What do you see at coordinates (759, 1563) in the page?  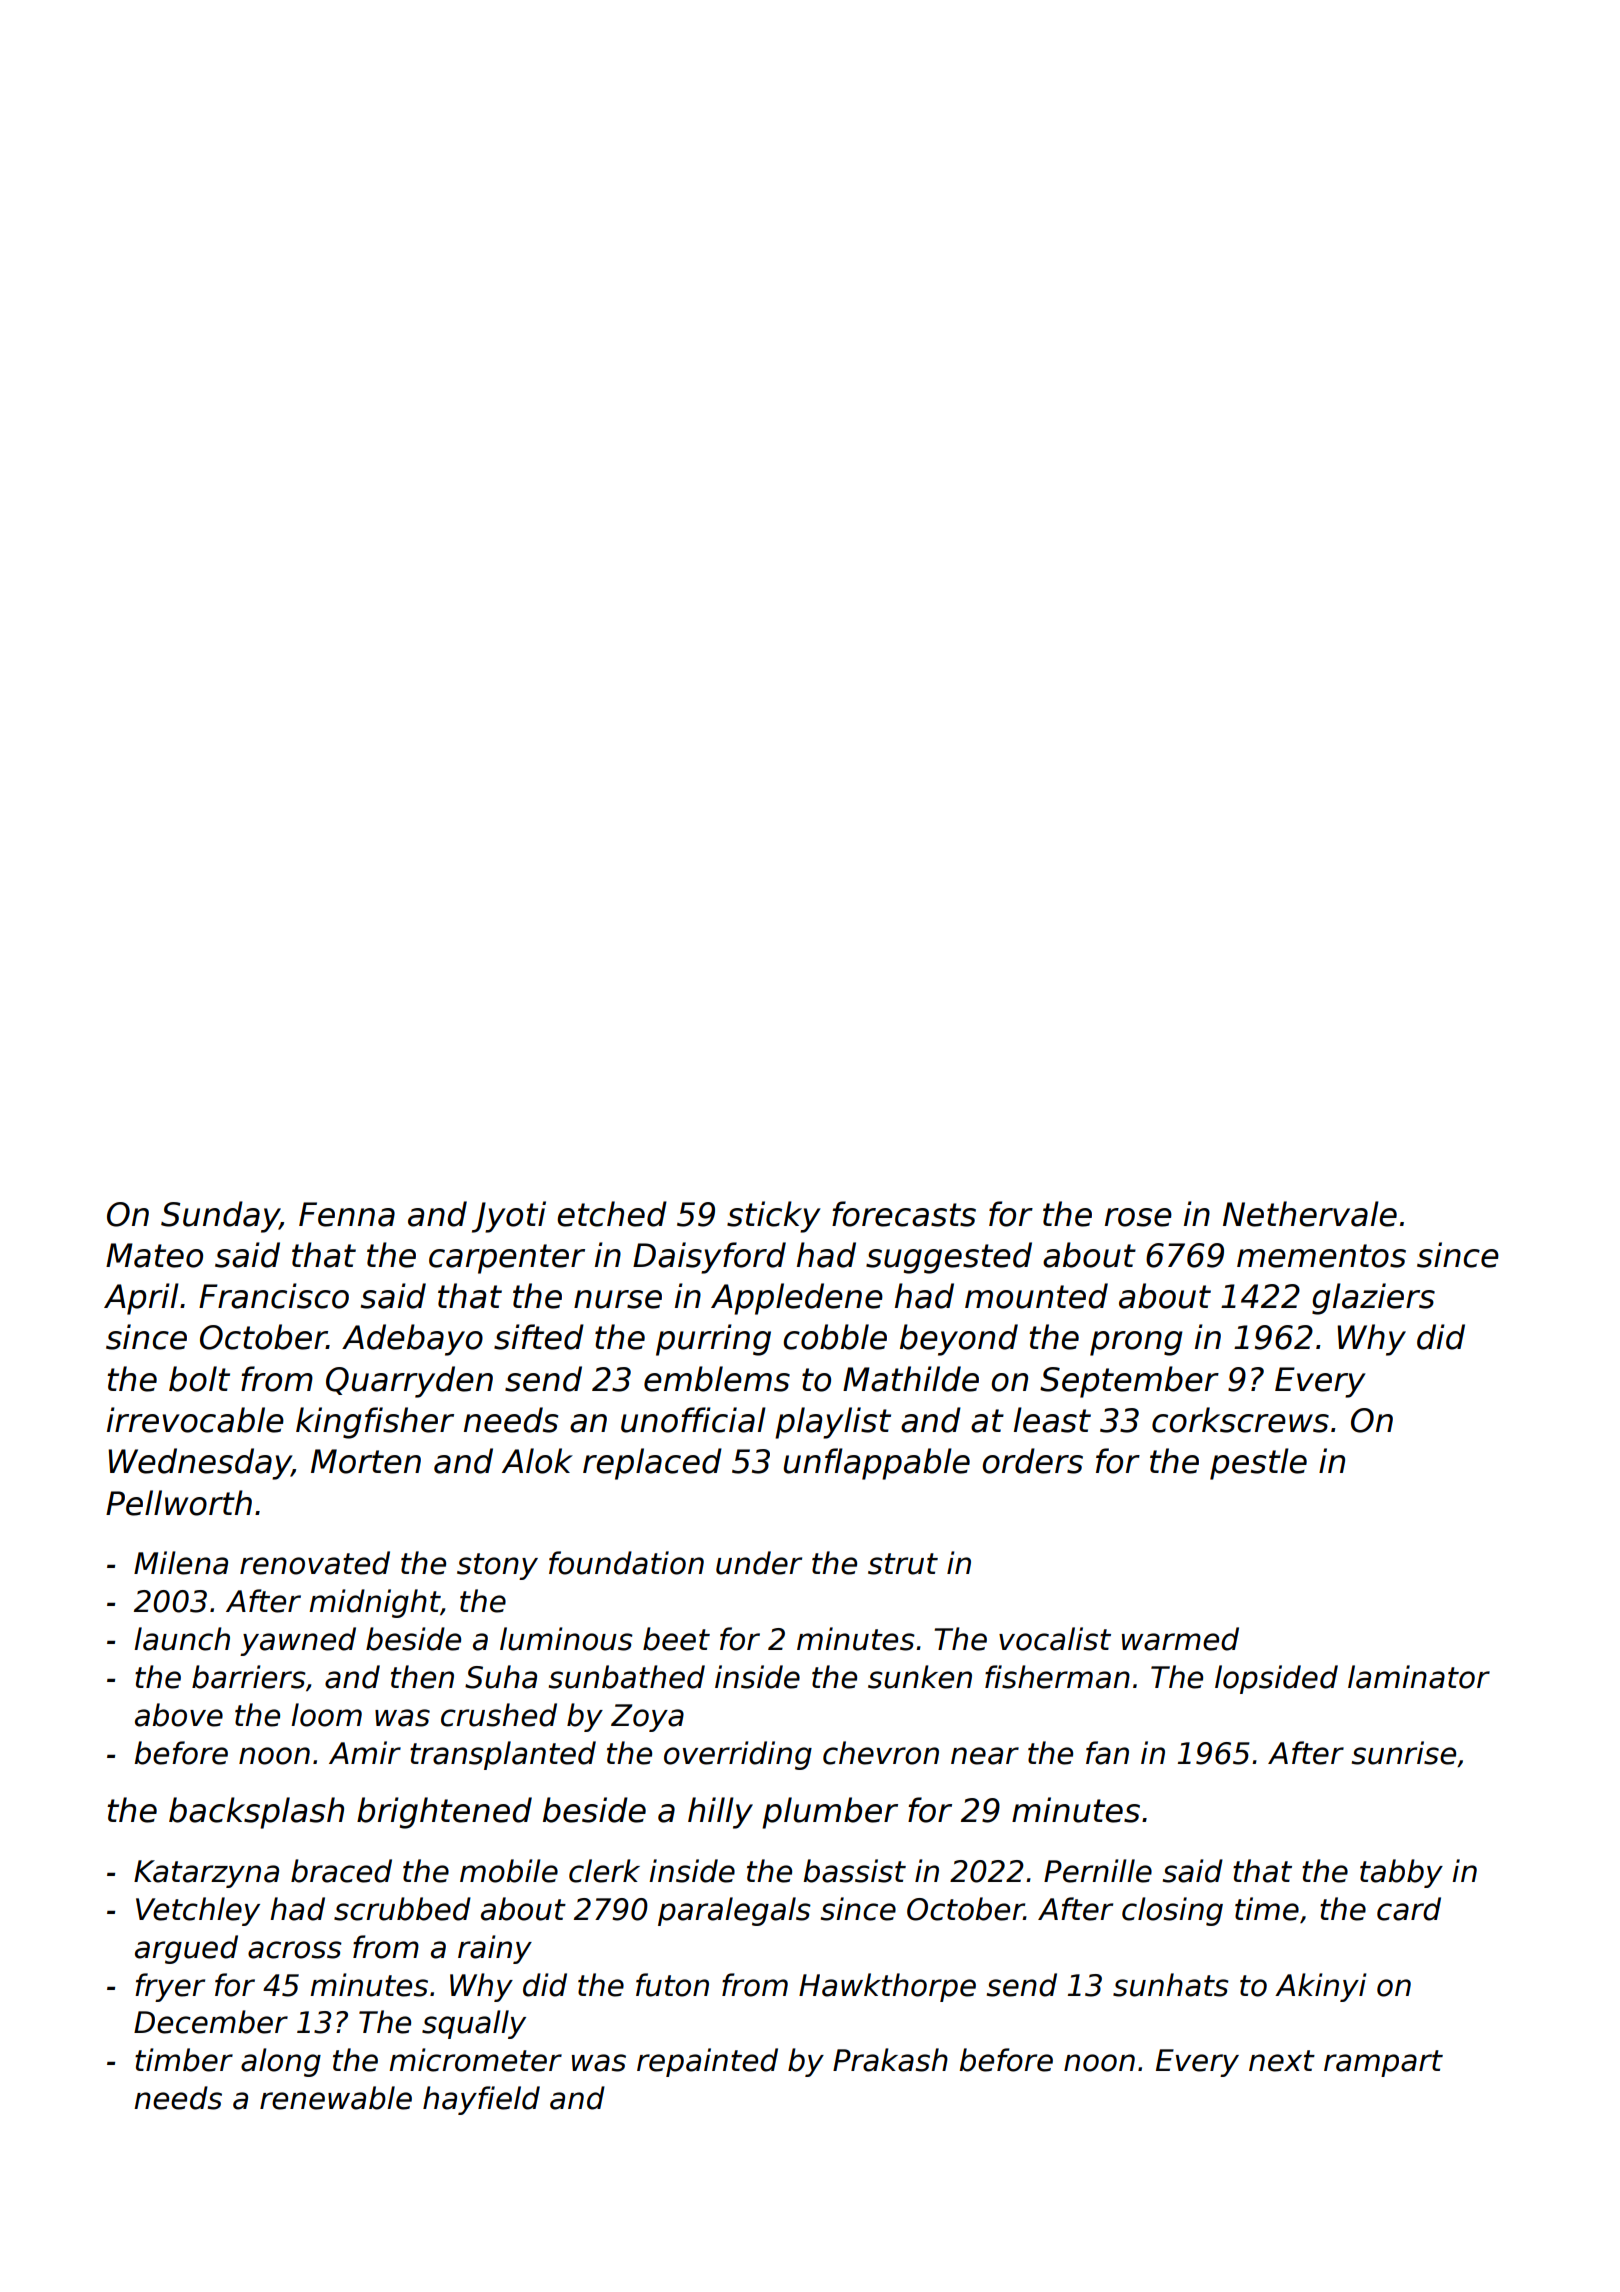 I see `under` at bounding box center [759, 1563].
